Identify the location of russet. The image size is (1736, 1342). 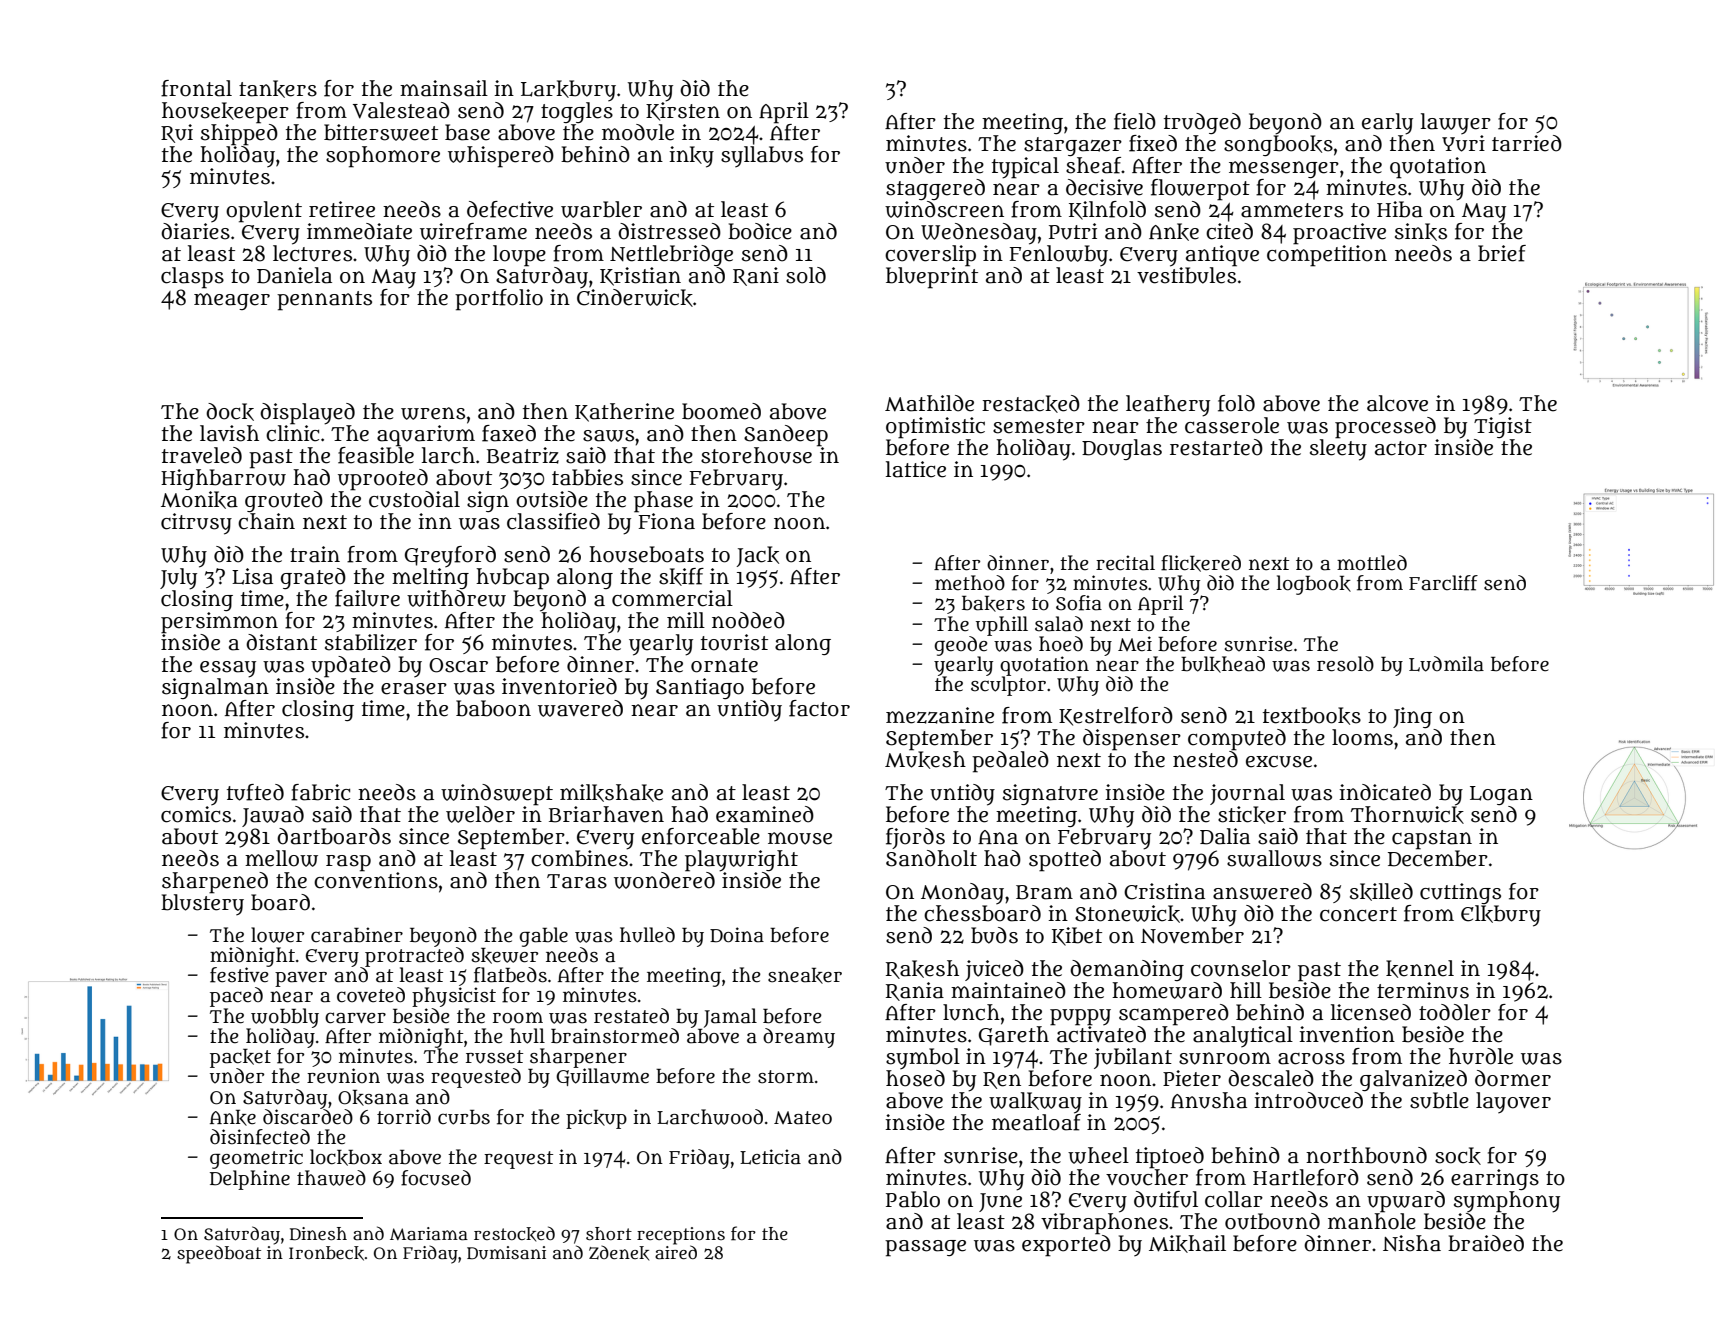
(494, 1057).
